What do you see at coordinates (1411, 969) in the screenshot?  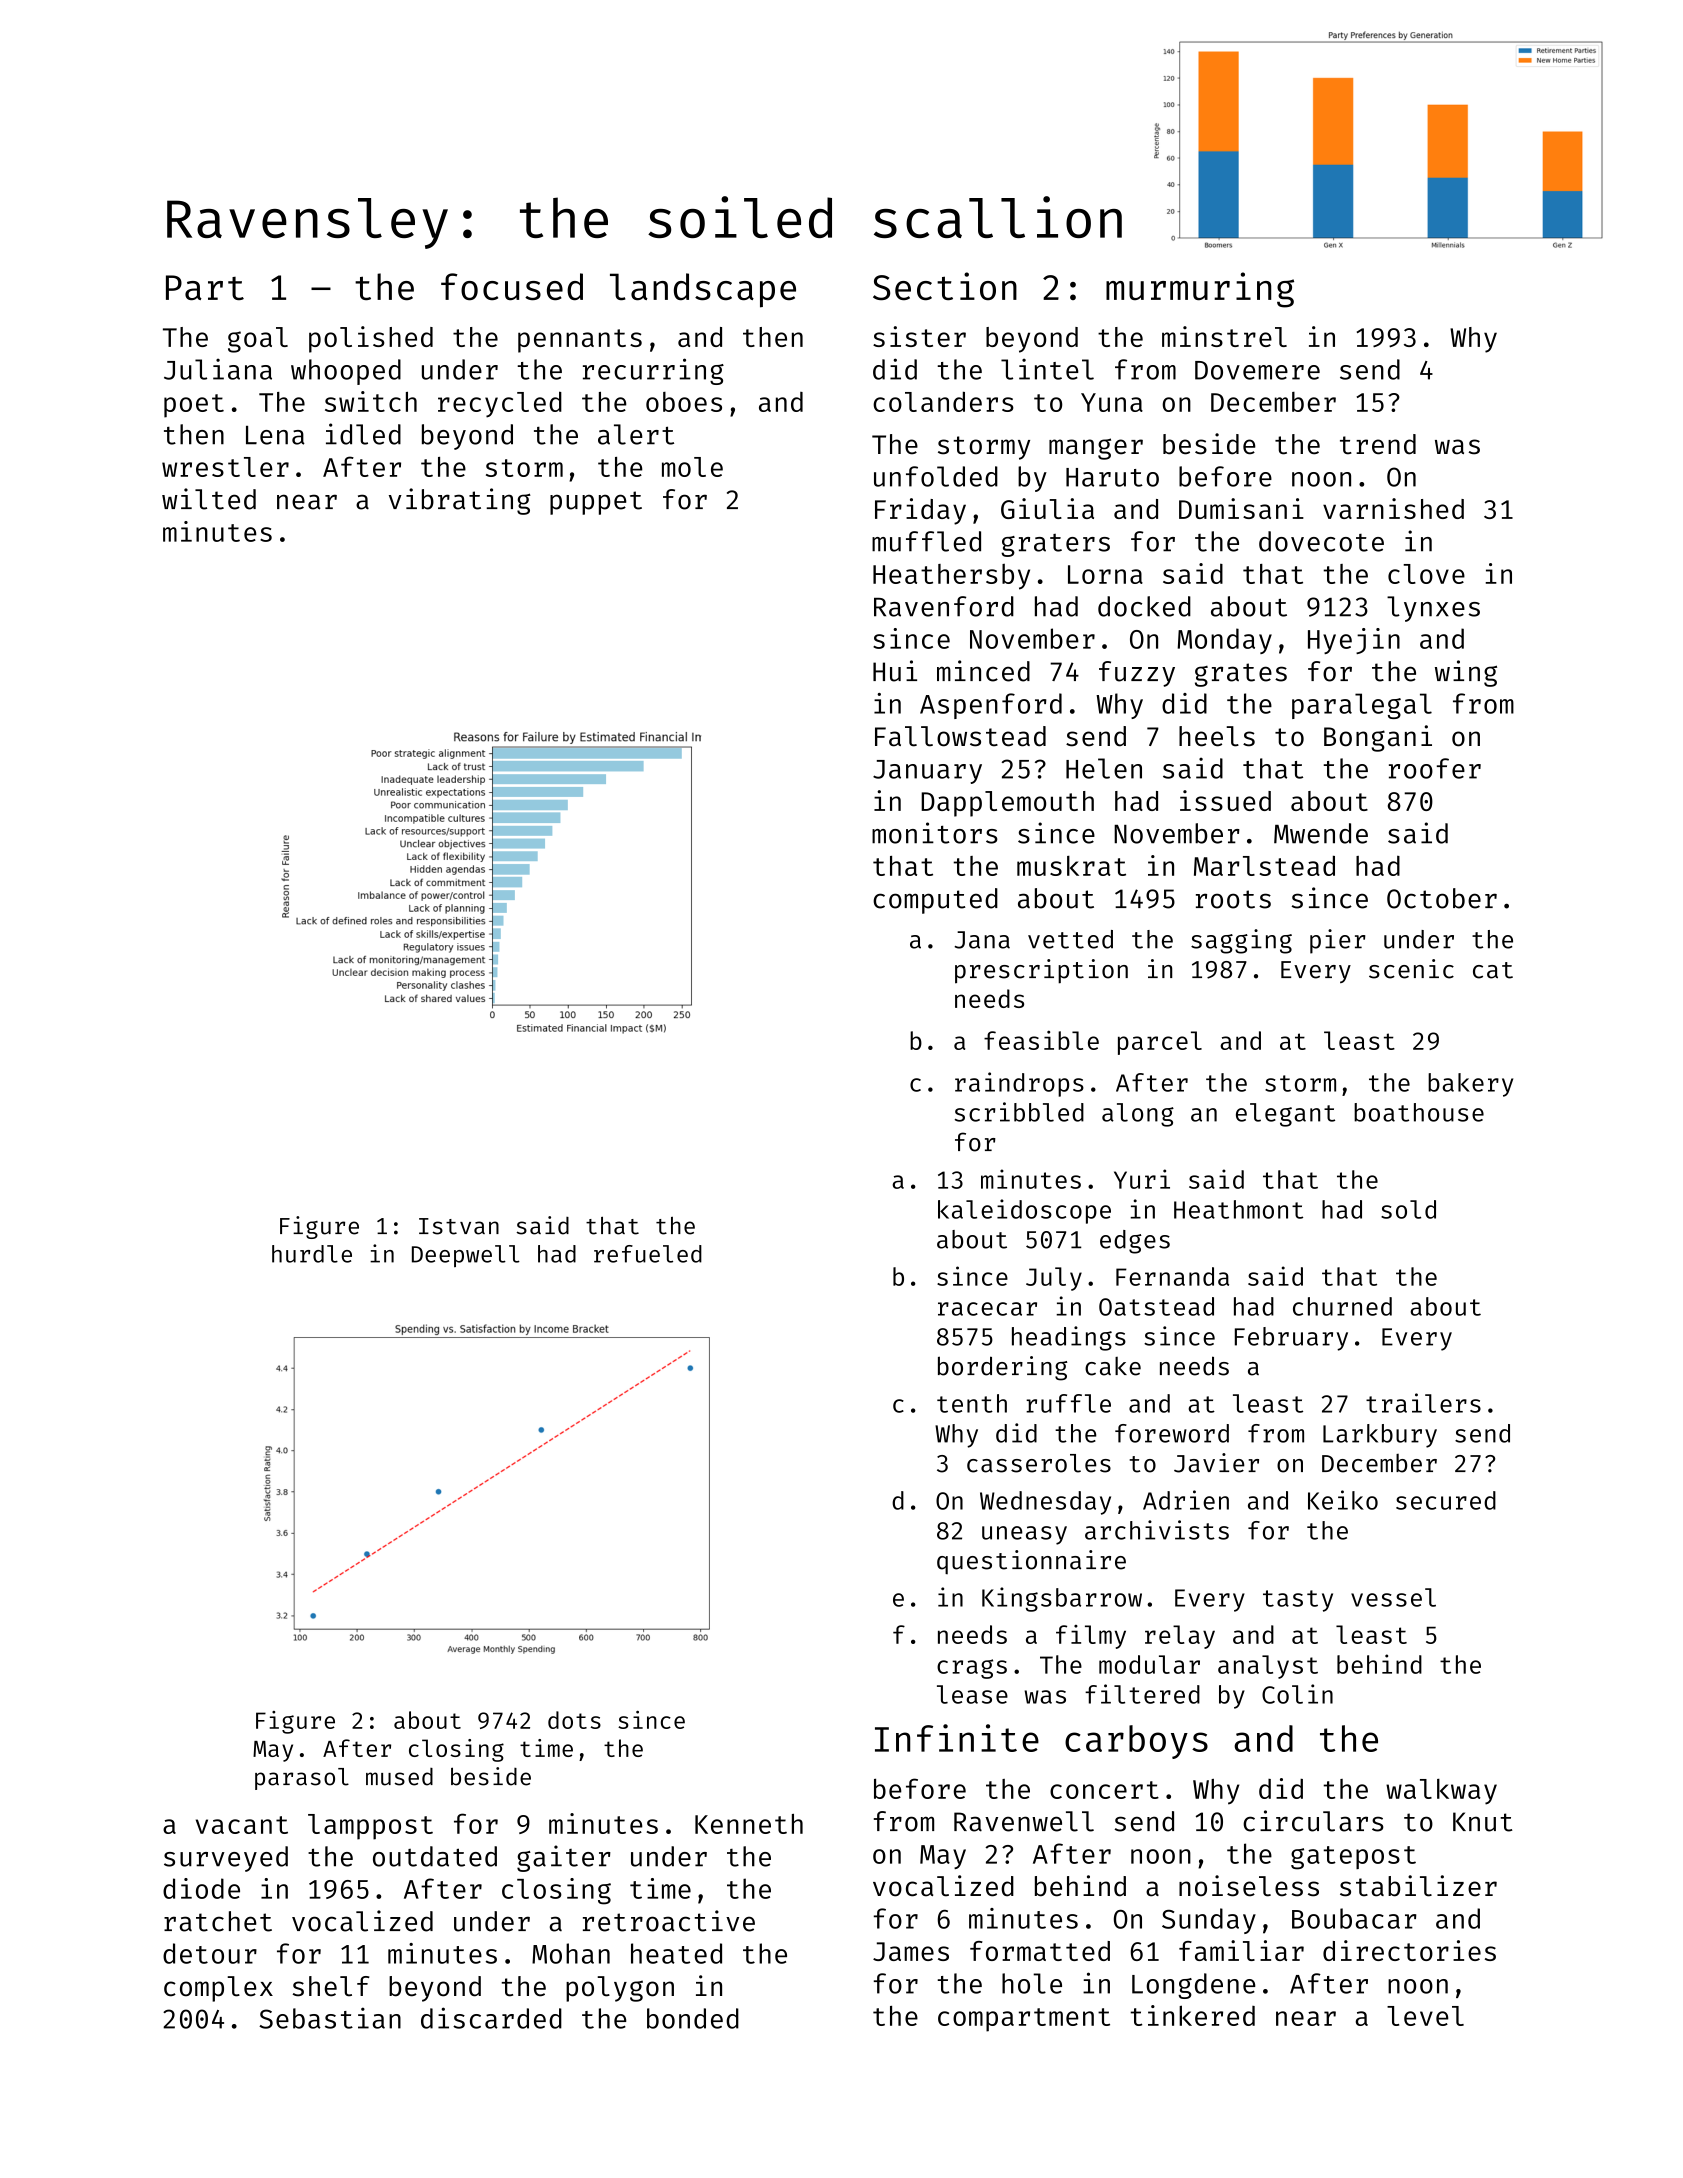 I see `scenic` at bounding box center [1411, 969].
